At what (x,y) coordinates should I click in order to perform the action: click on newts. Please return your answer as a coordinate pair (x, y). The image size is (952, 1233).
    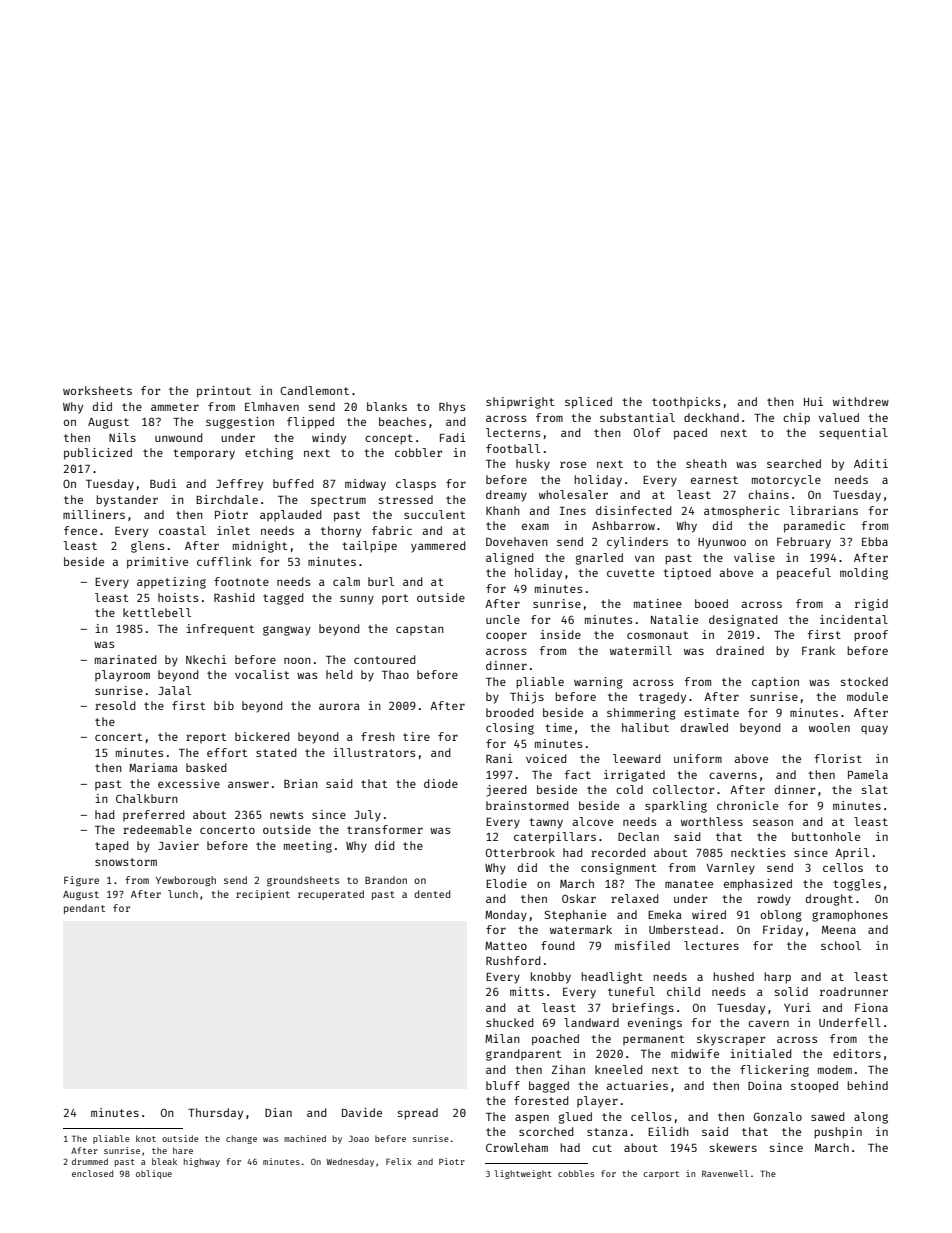
    Looking at the image, I should click on (286, 815).
